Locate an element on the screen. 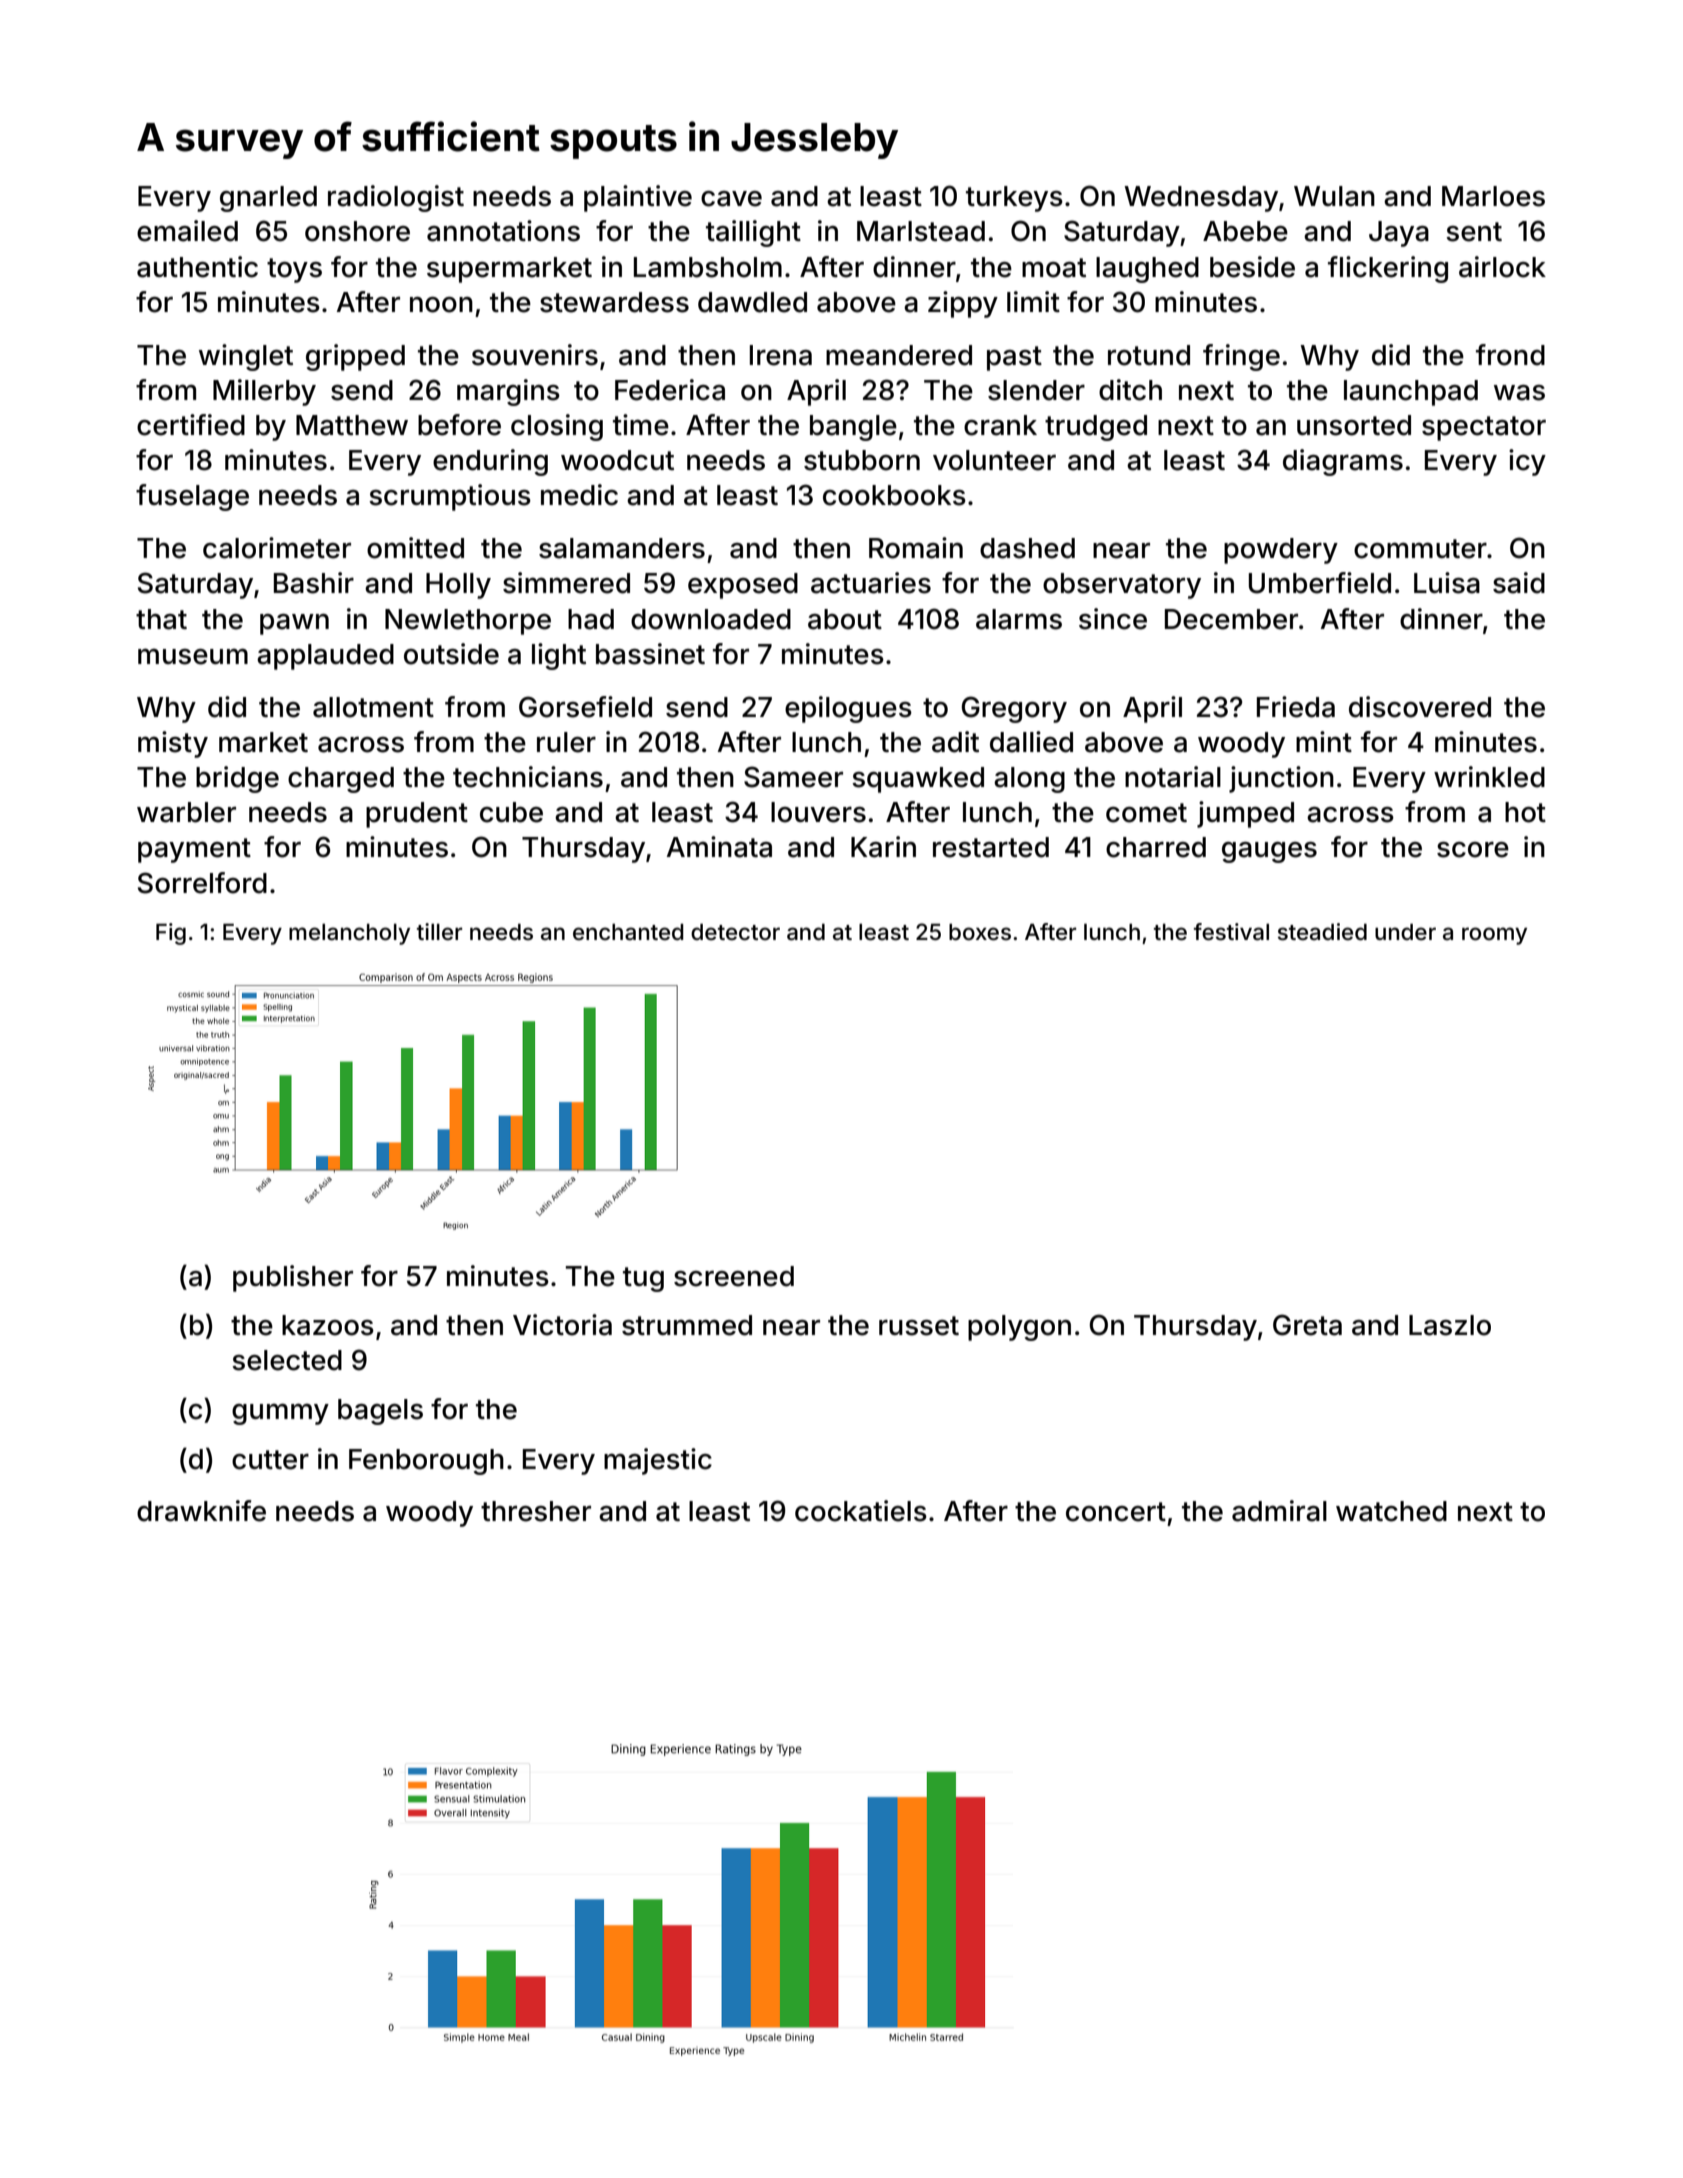  screened is located at coordinates (734, 1276).
